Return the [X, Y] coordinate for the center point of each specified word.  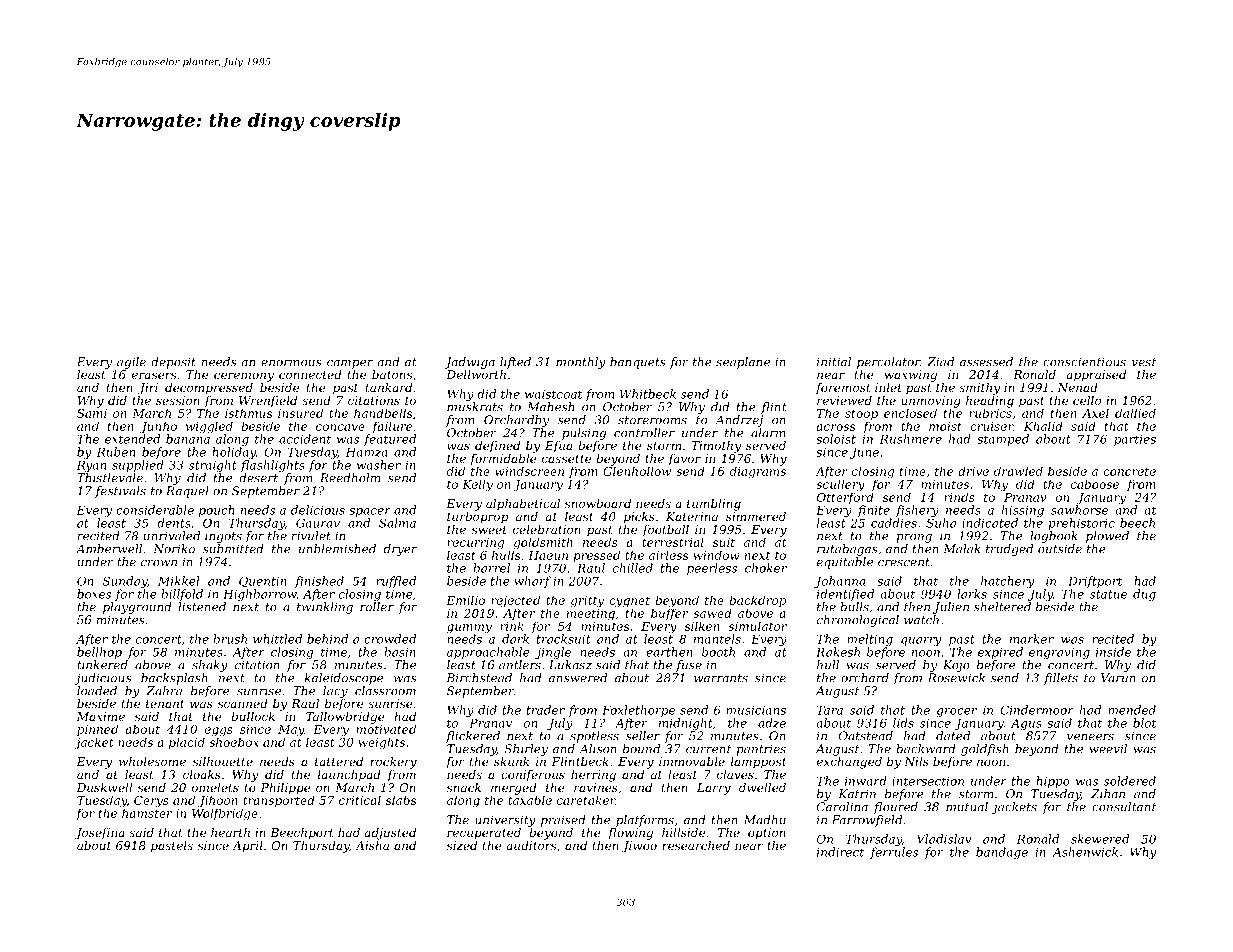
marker [1032, 639]
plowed [1107, 537]
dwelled [762, 787]
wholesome [152, 761]
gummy [469, 629]
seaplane [743, 363]
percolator [888, 363]
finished [319, 582]
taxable [530, 800]
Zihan [1108, 794]
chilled [633, 568]
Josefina [100, 834]
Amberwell [109, 549]
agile [131, 363]
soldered [1130, 781]
